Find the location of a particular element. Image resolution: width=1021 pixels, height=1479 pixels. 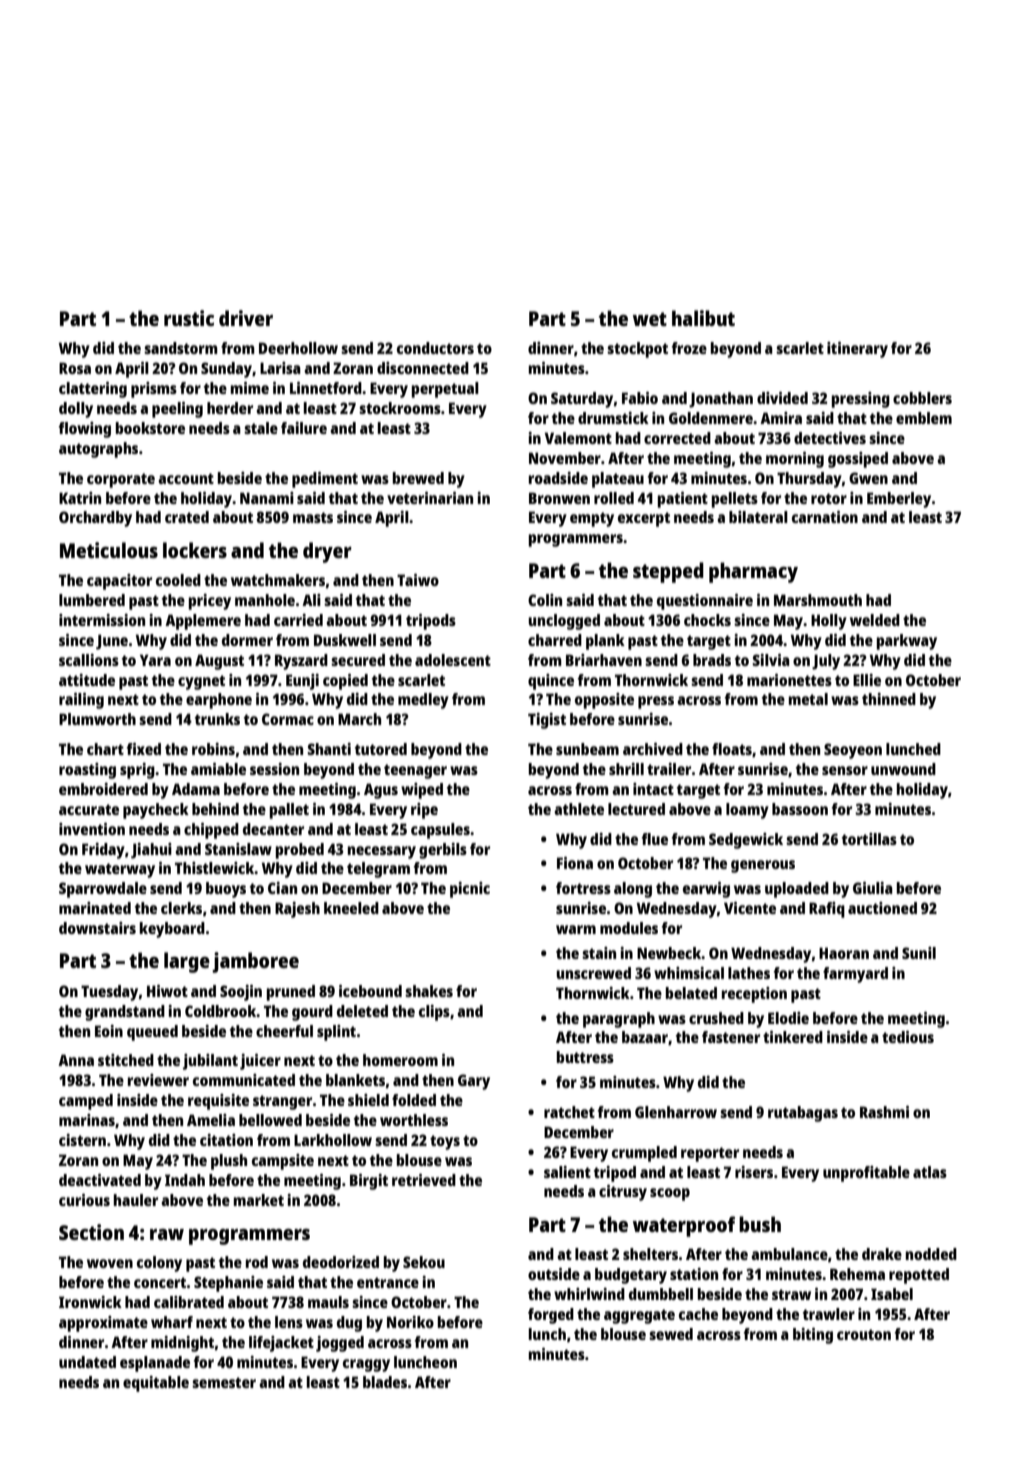

roadside is located at coordinates (558, 478).
